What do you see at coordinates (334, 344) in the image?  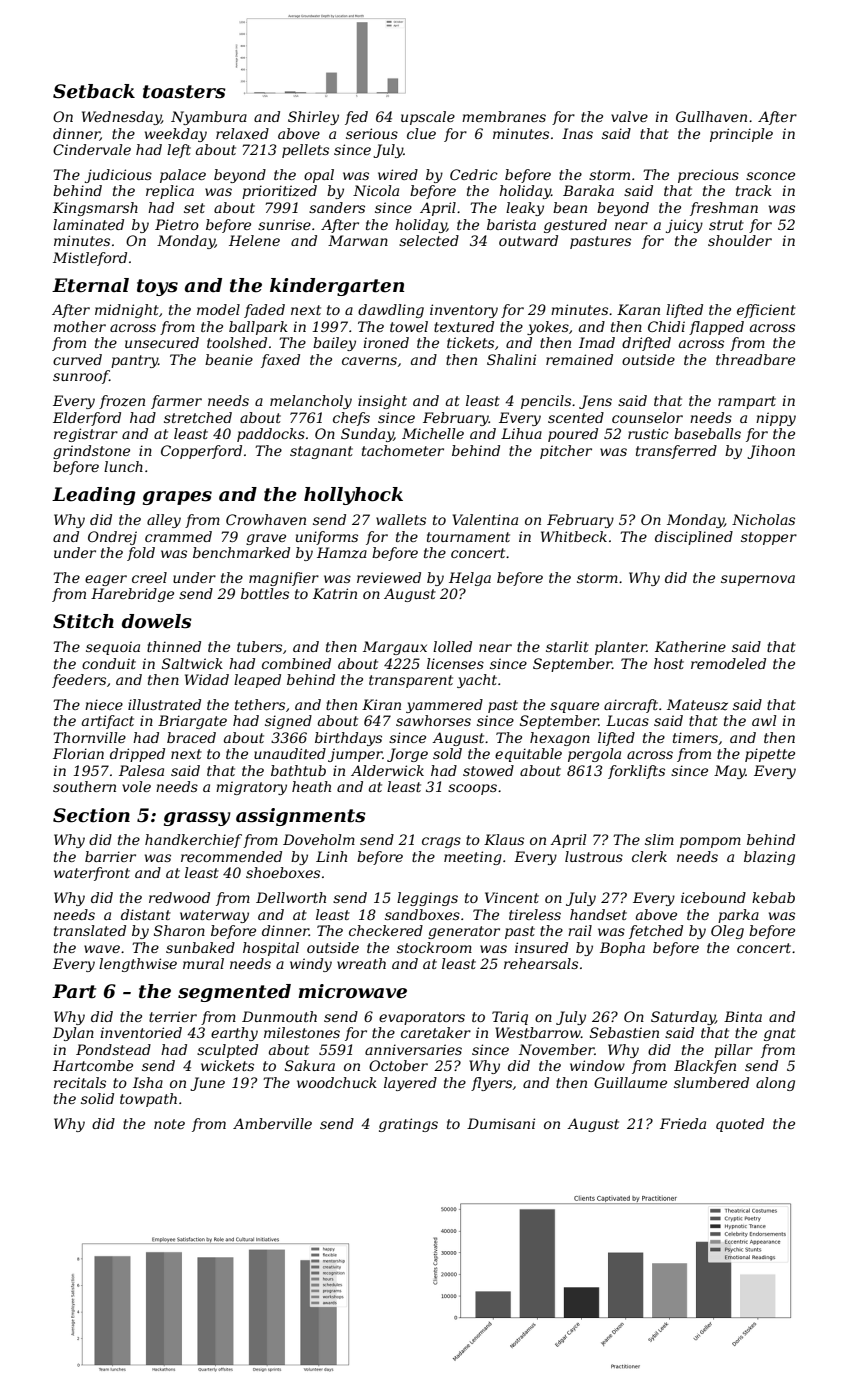 I see `bailey` at bounding box center [334, 344].
